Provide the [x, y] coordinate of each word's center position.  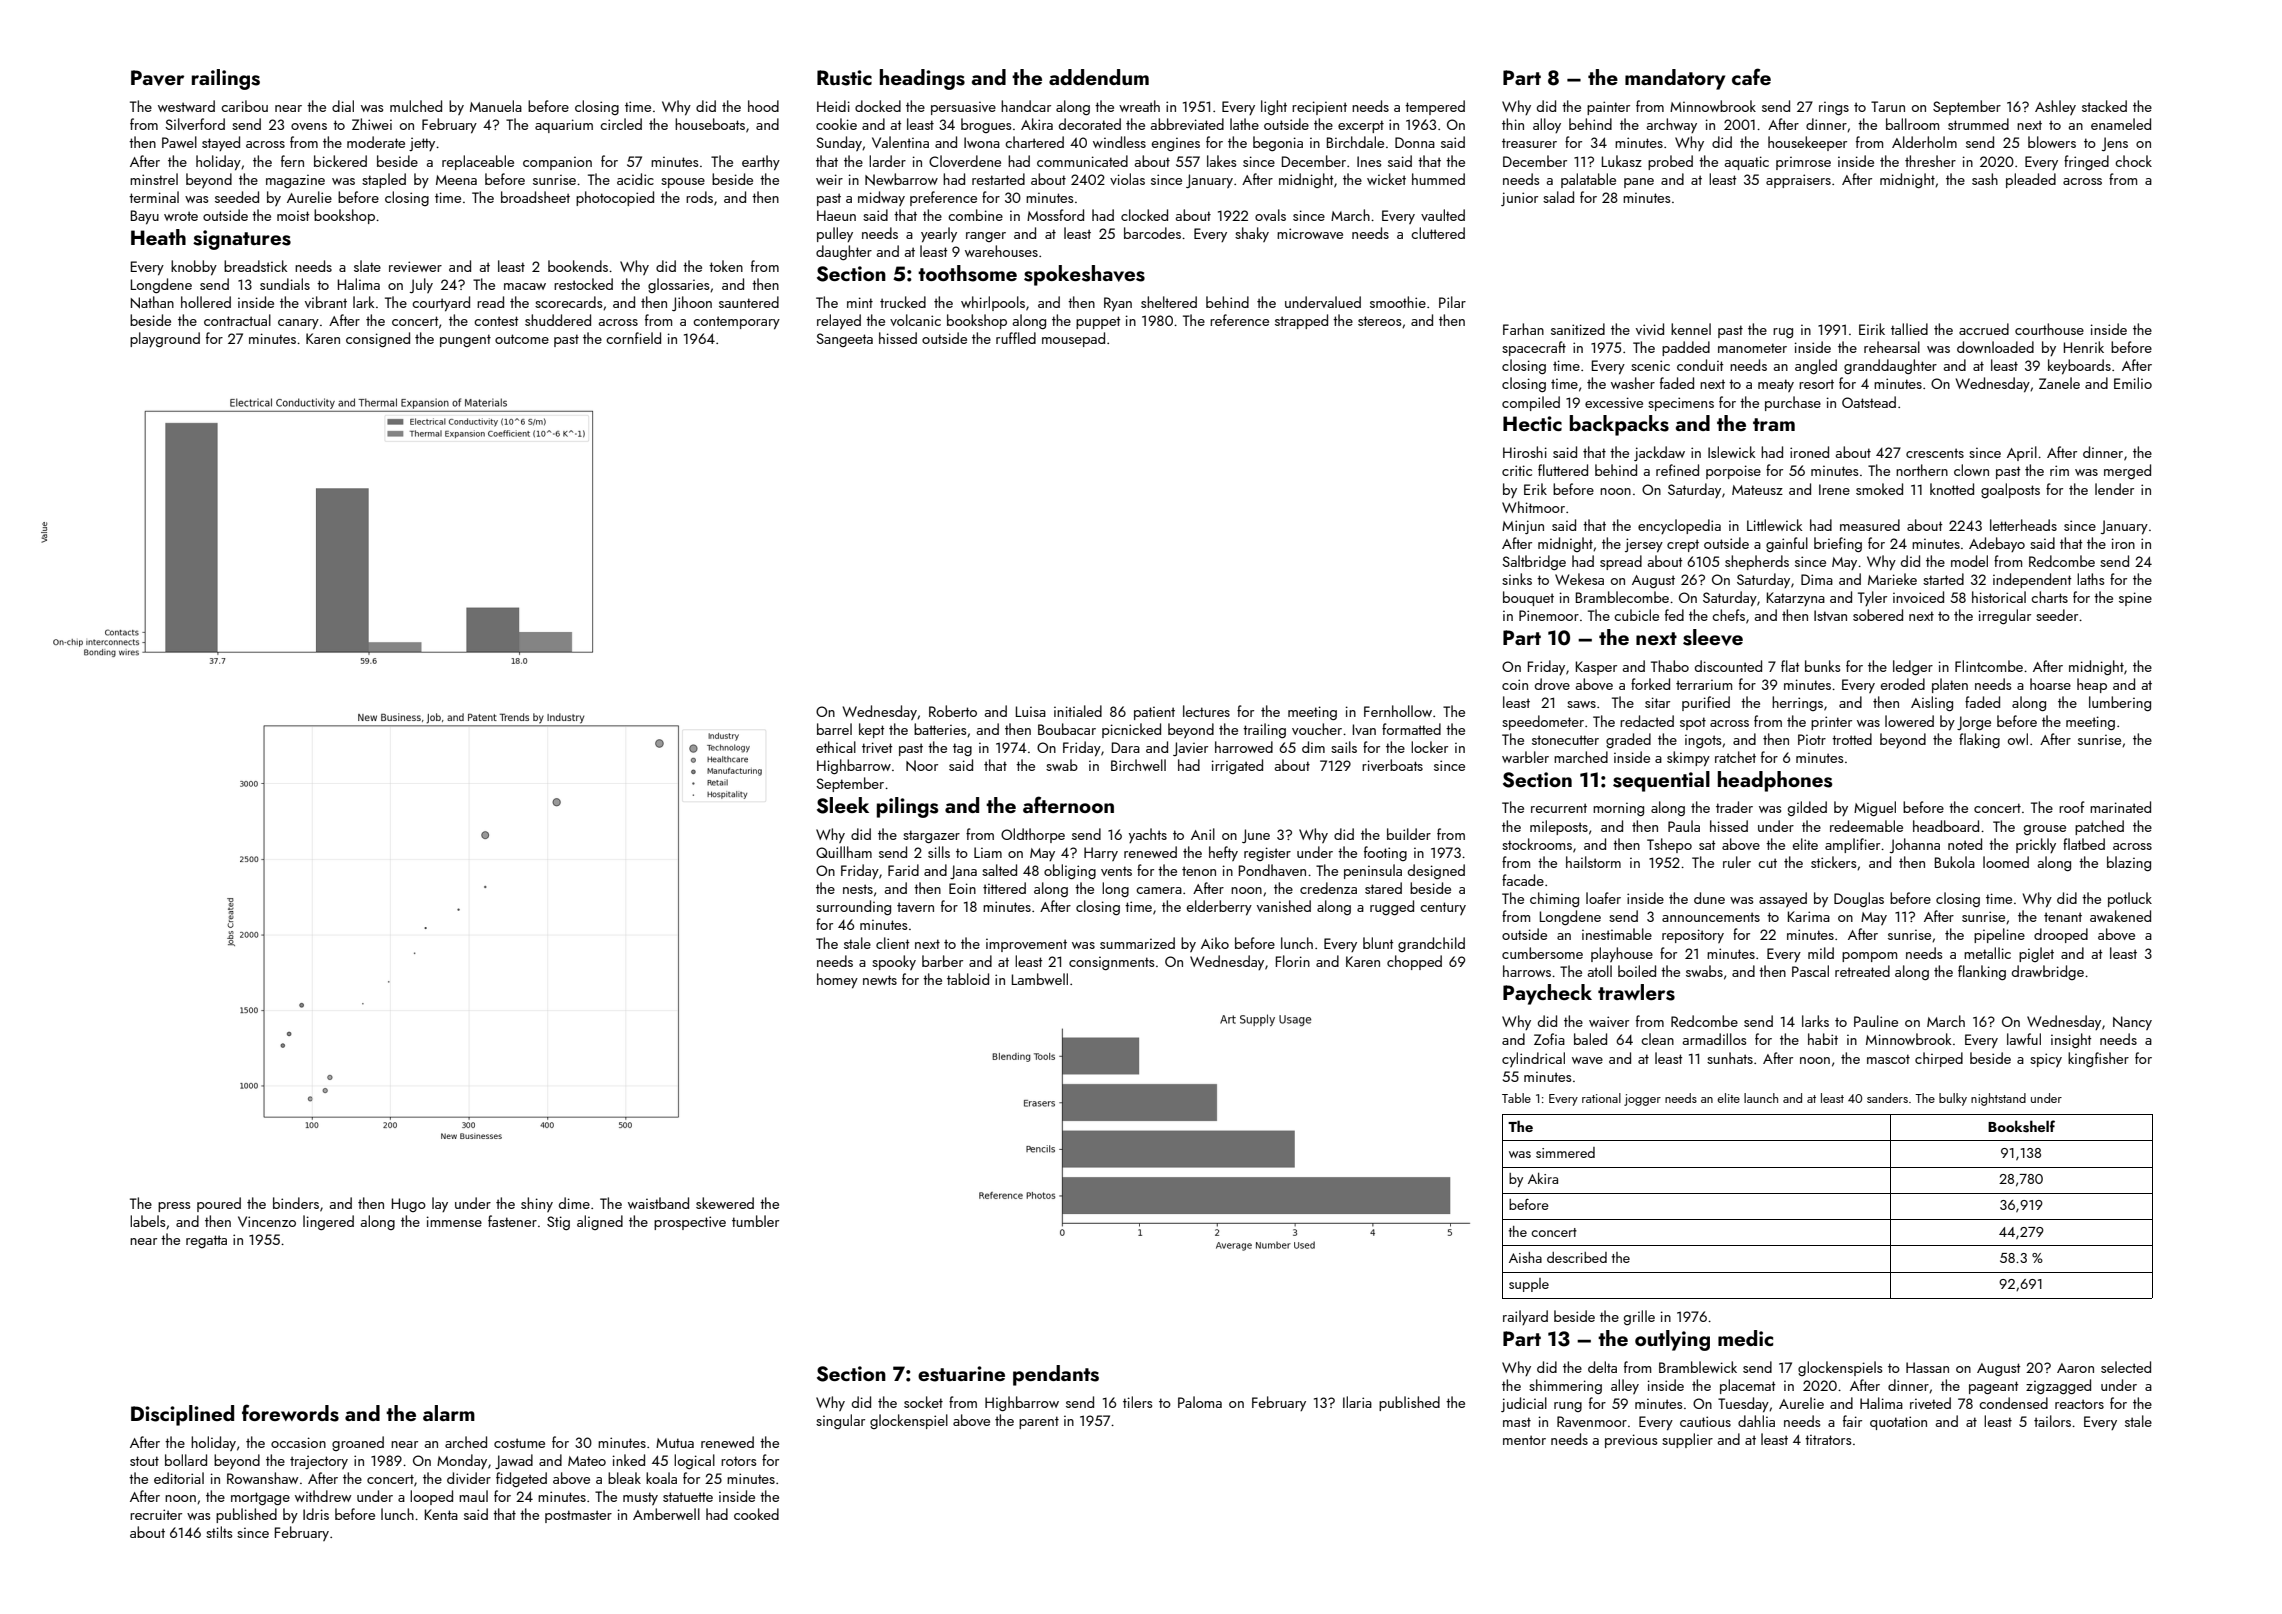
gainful [1787, 544]
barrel [834, 729]
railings [226, 79]
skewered [725, 1203]
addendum [1099, 77]
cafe [1751, 76]
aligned [600, 1222]
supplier [1687, 1440]
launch [1761, 1098]
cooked [756, 1514]
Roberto [953, 711]
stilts [219, 1532]
